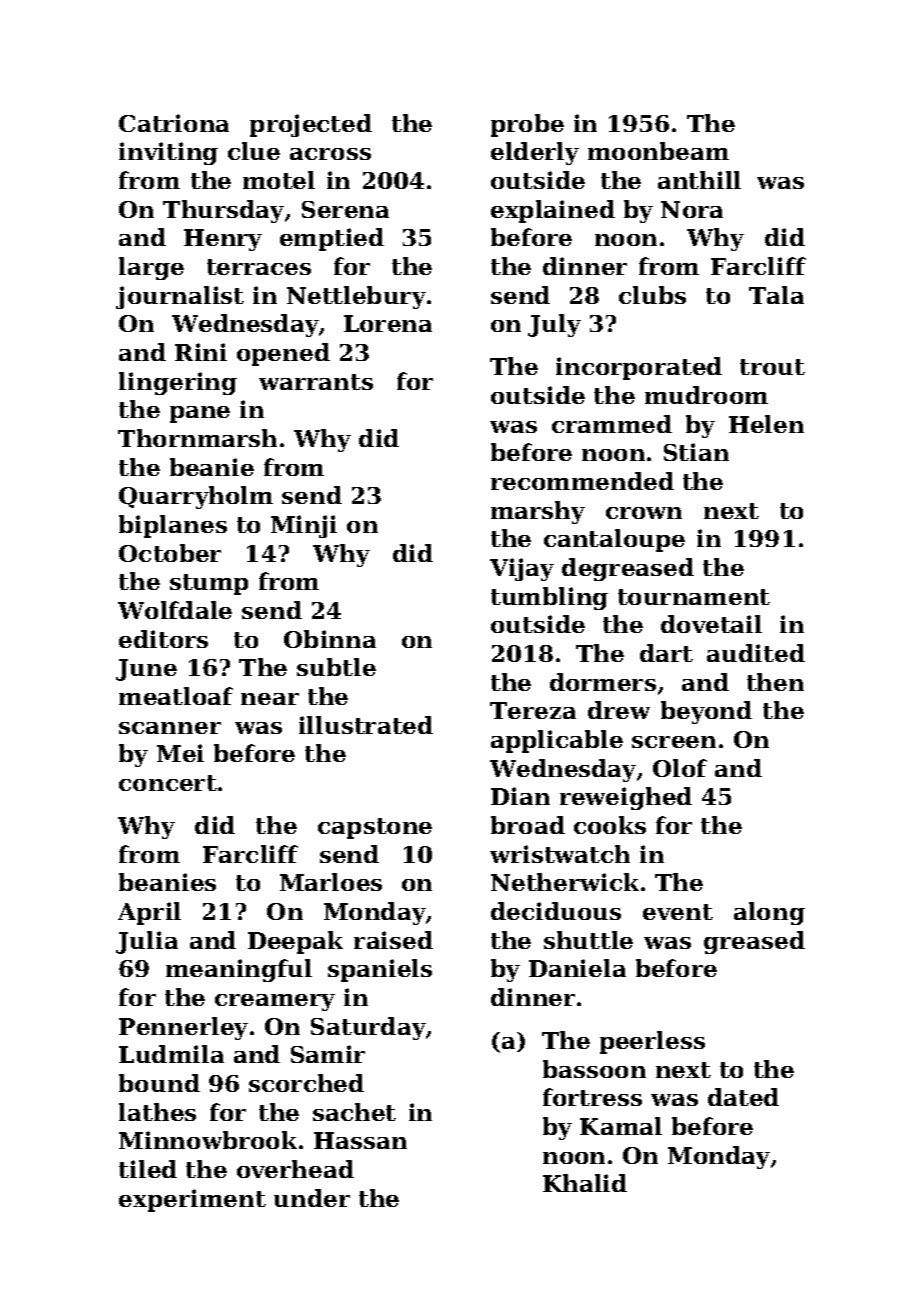  I want to click on large, so click(151, 268).
